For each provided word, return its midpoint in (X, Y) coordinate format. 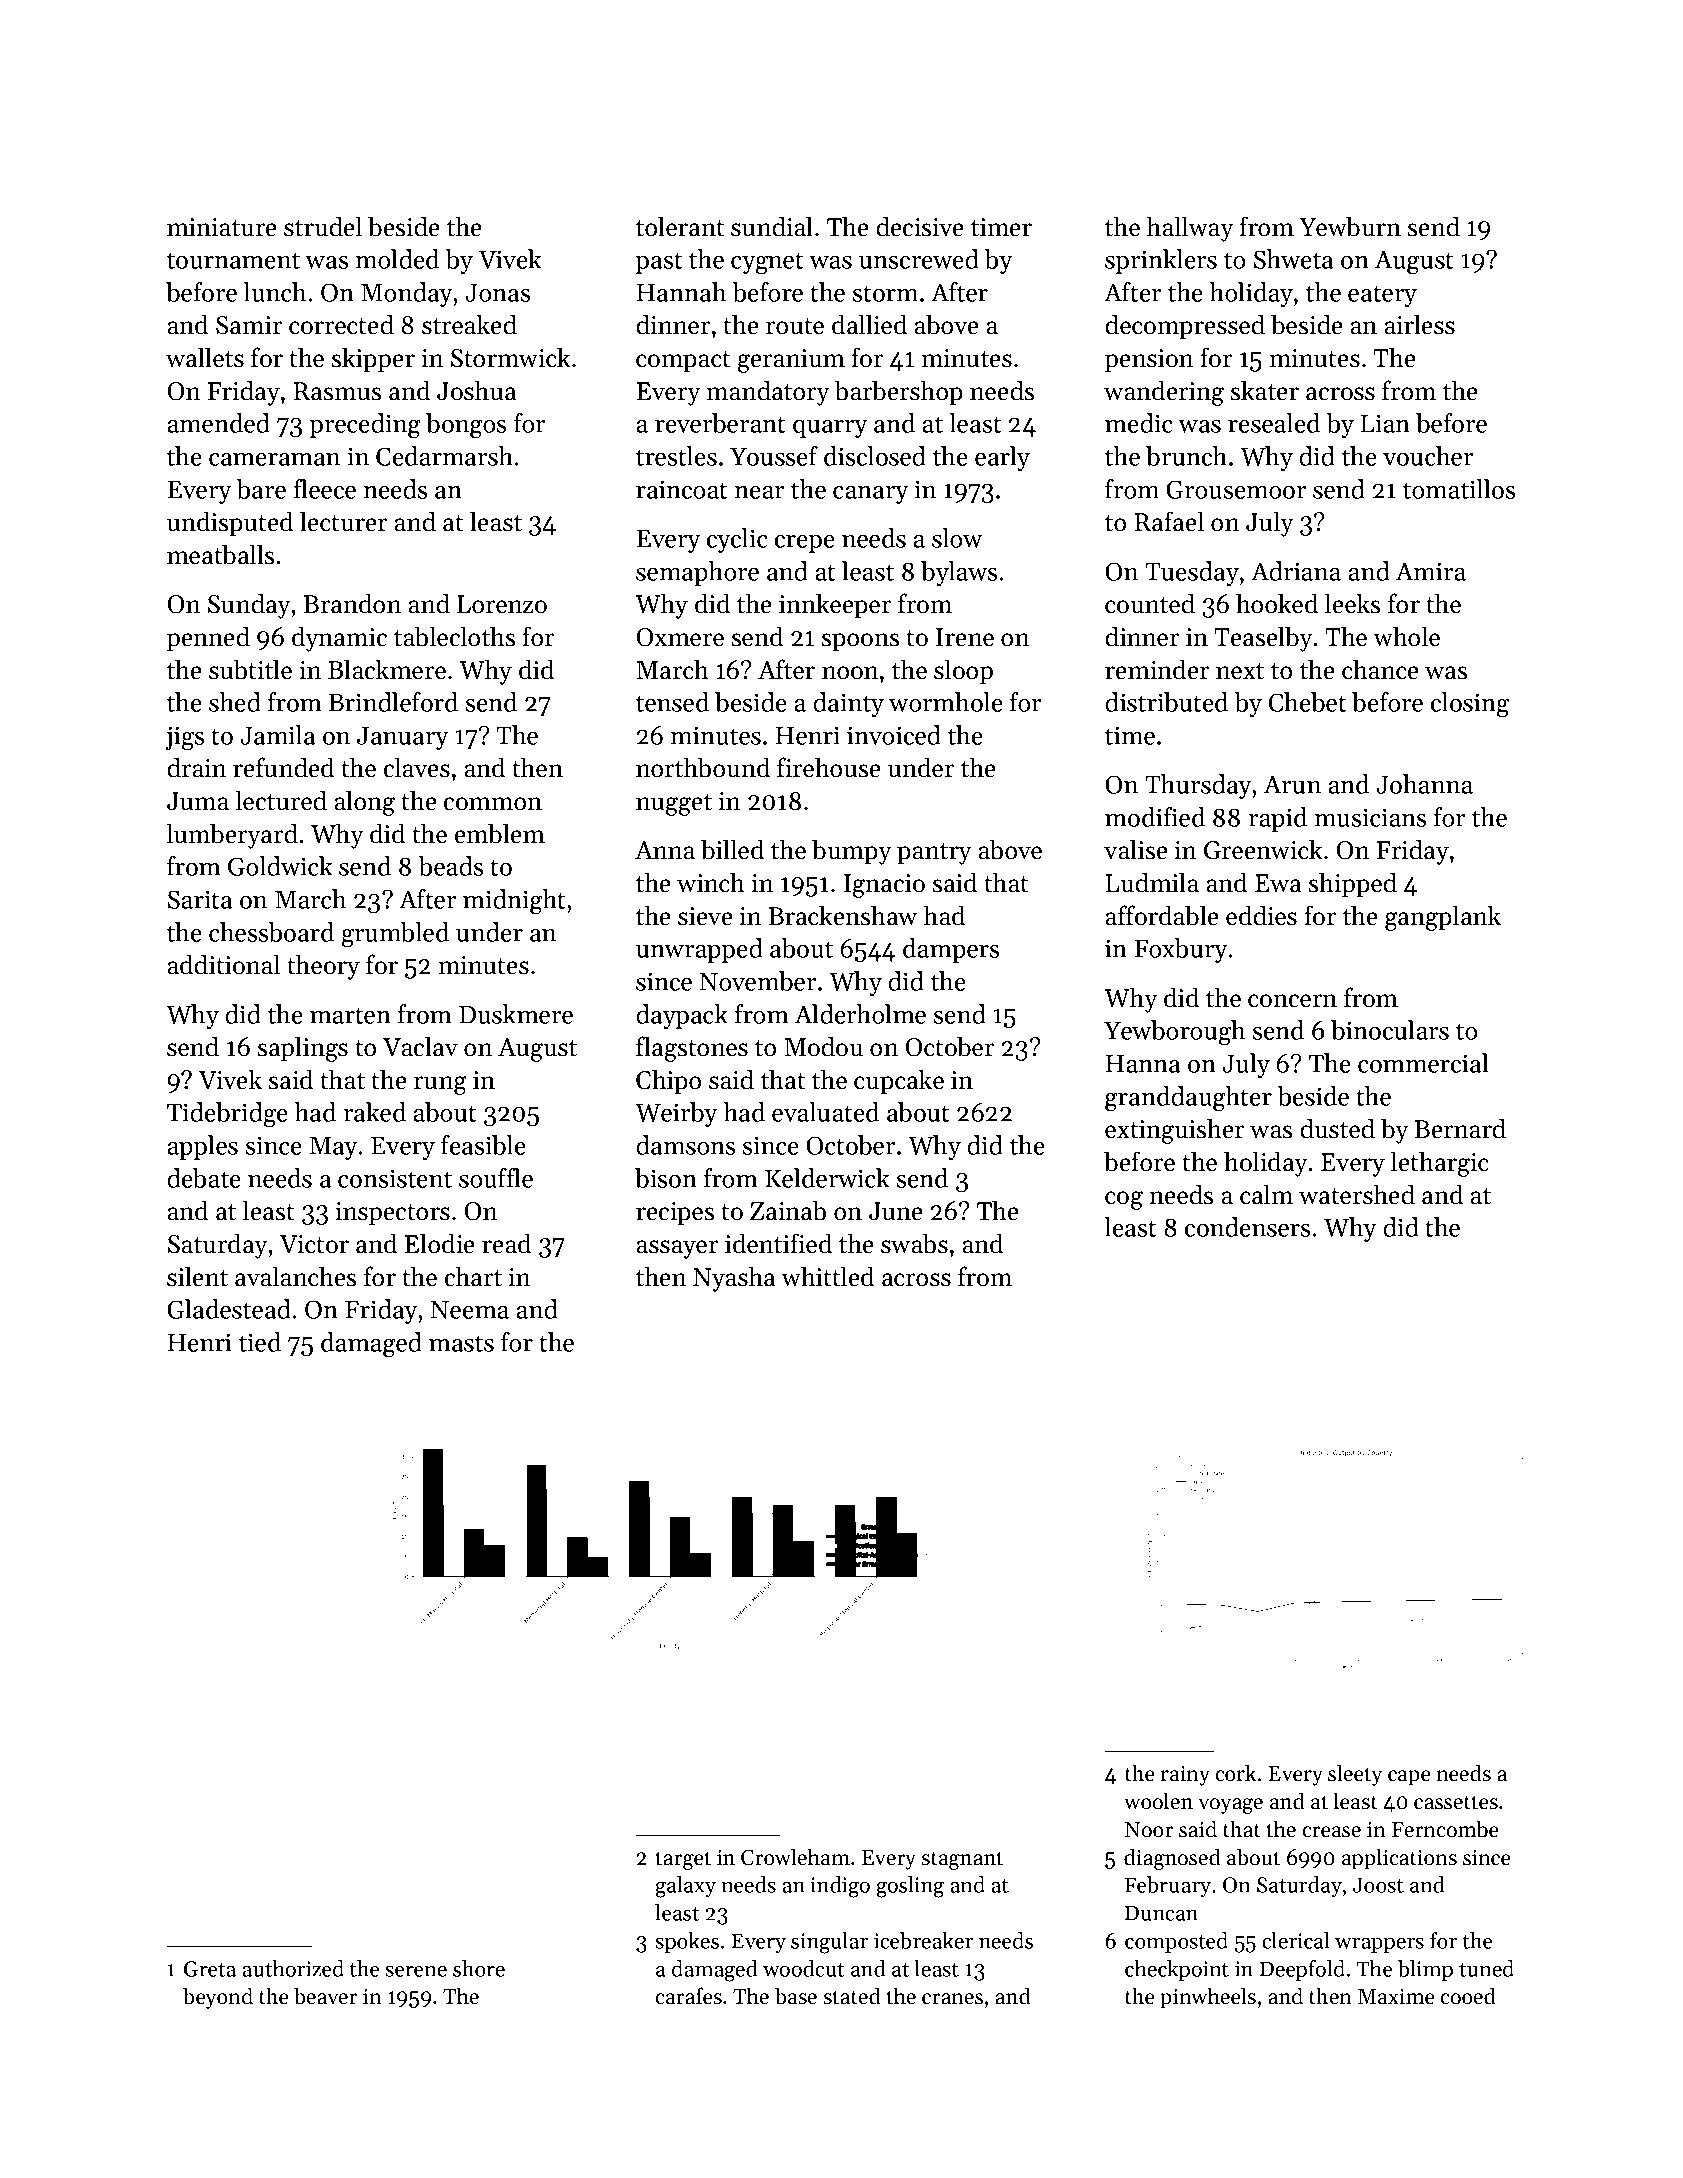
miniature (222, 227)
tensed (672, 702)
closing (1470, 705)
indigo (840, 1887)
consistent (395, 1178)
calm (1266, 1194)
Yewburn (1350, 226)
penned (208, 639)
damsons (685, 1145)
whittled (827, 1276)
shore (479, 1968)
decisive (920, 226)
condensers (1247, 1227)
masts (461, 1343)
